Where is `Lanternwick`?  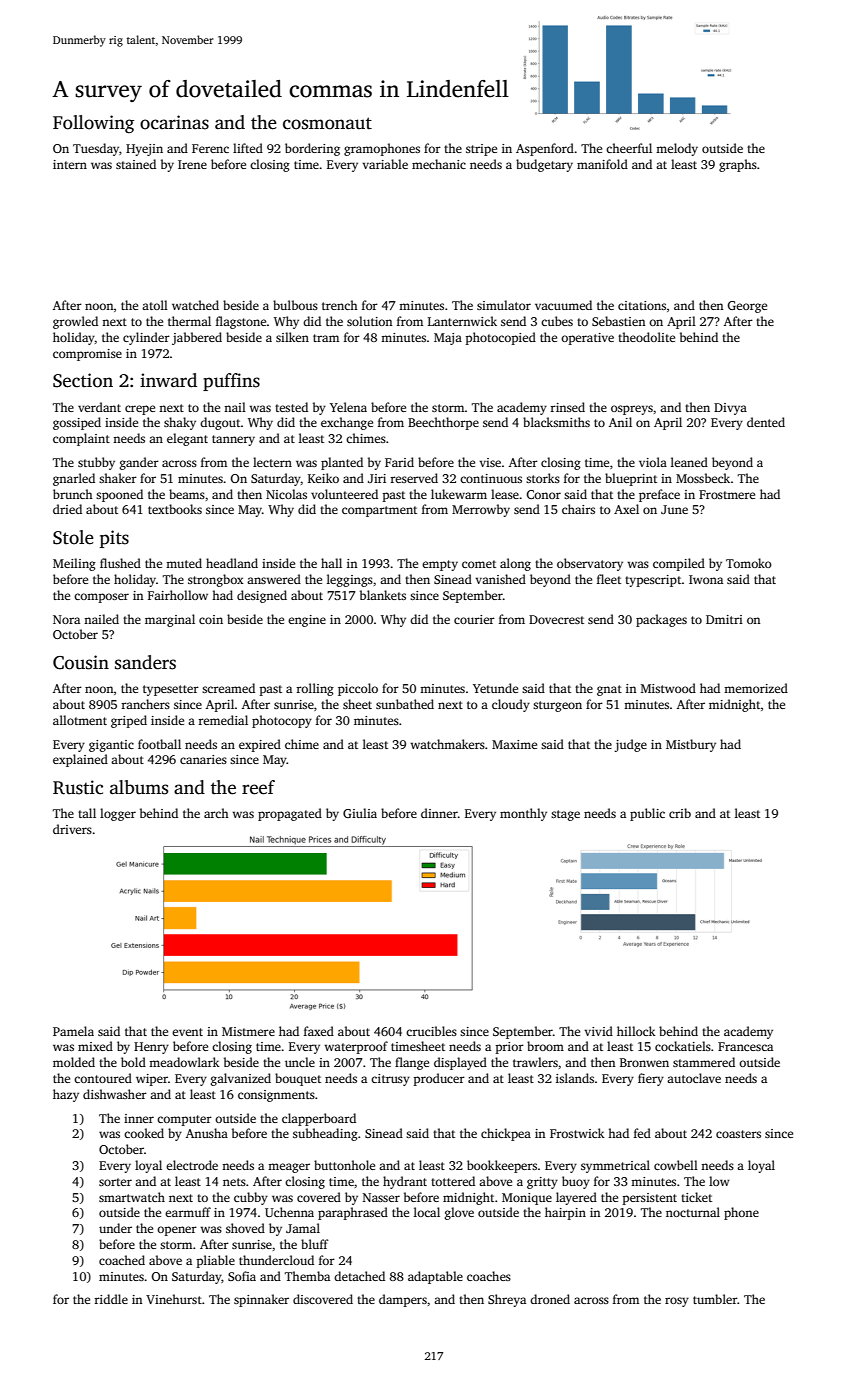
Lanternwick is located at coordinates (462, 321).
